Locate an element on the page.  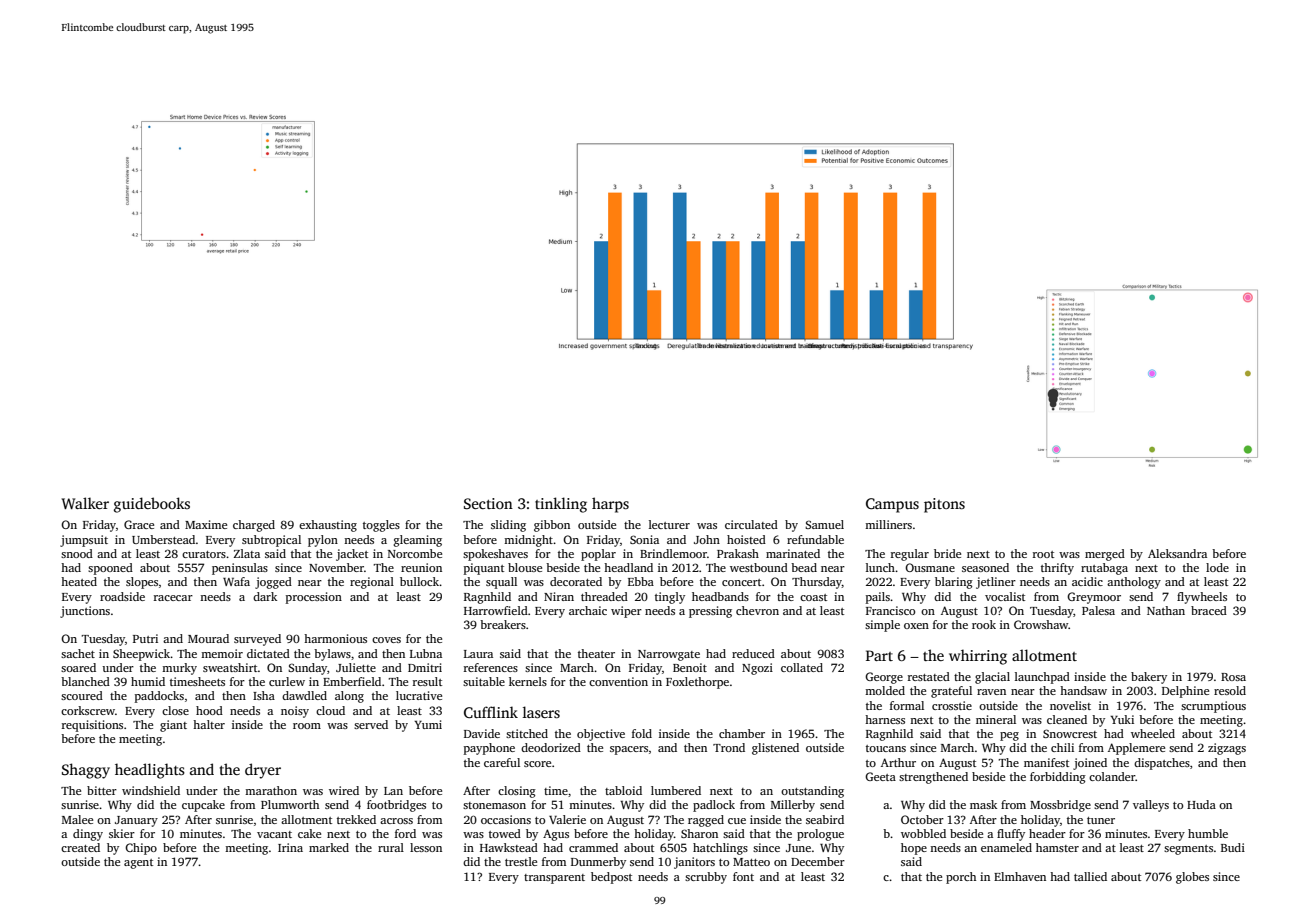
decorated is located at coordinates (576, 581).
